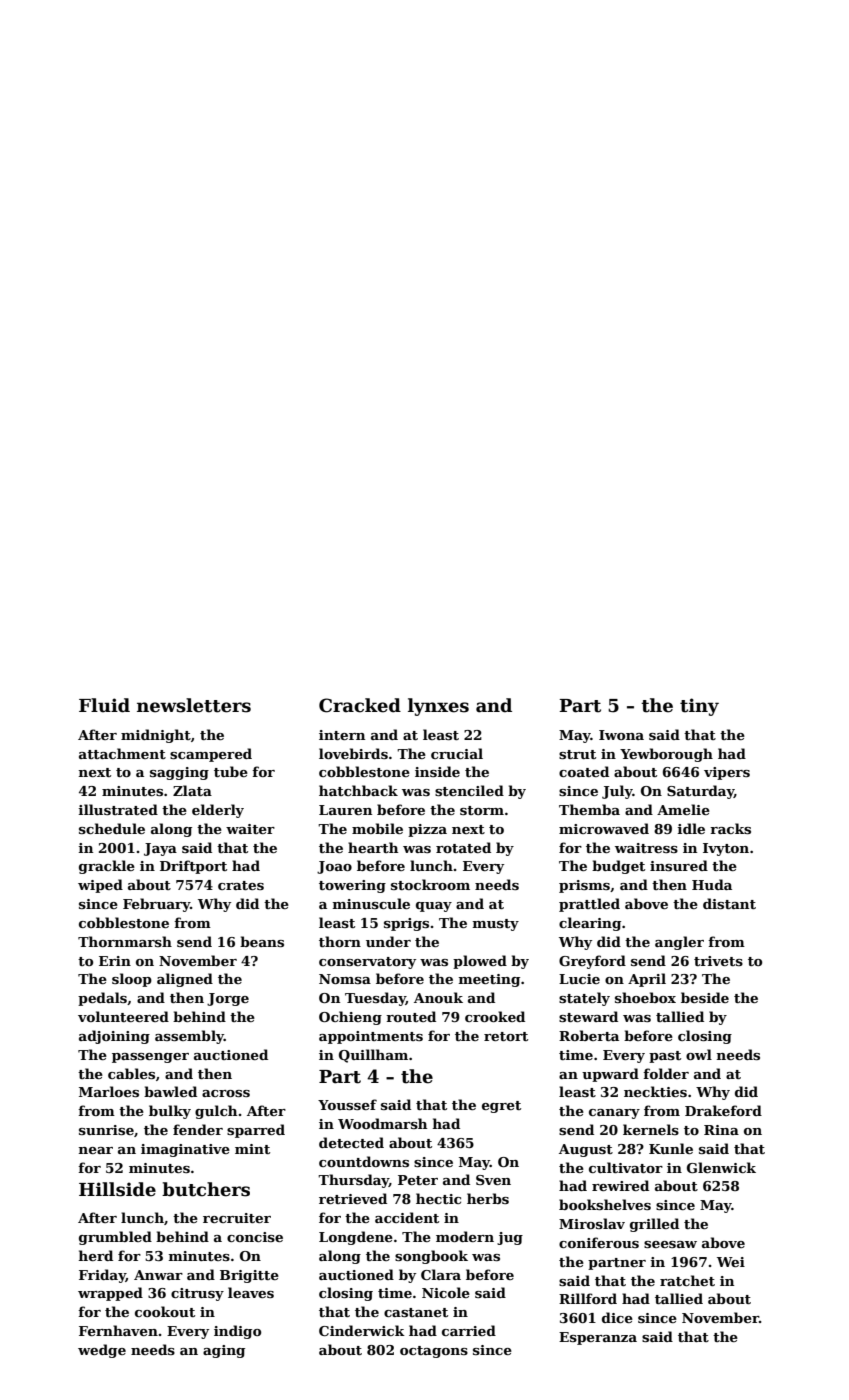 The height and width of the image is (1400, 849). Describe the element at coordinates (156, 905) in the image. I see `February` at that location.
